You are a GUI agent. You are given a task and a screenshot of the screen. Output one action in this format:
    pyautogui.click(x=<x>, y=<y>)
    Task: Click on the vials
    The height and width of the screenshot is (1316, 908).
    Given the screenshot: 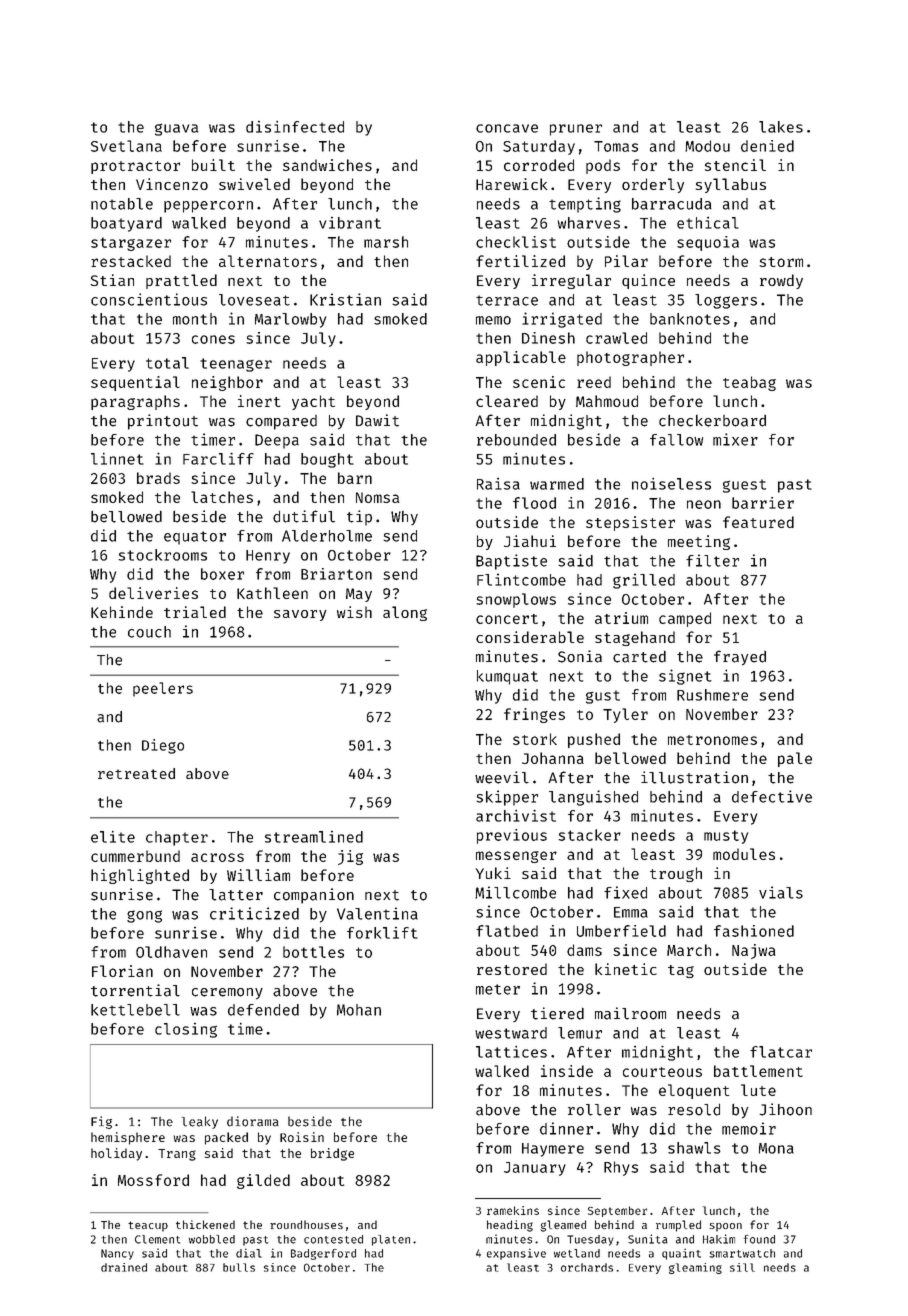 What is the action you would take?
    pyautogui.click(x=781, y=892)
